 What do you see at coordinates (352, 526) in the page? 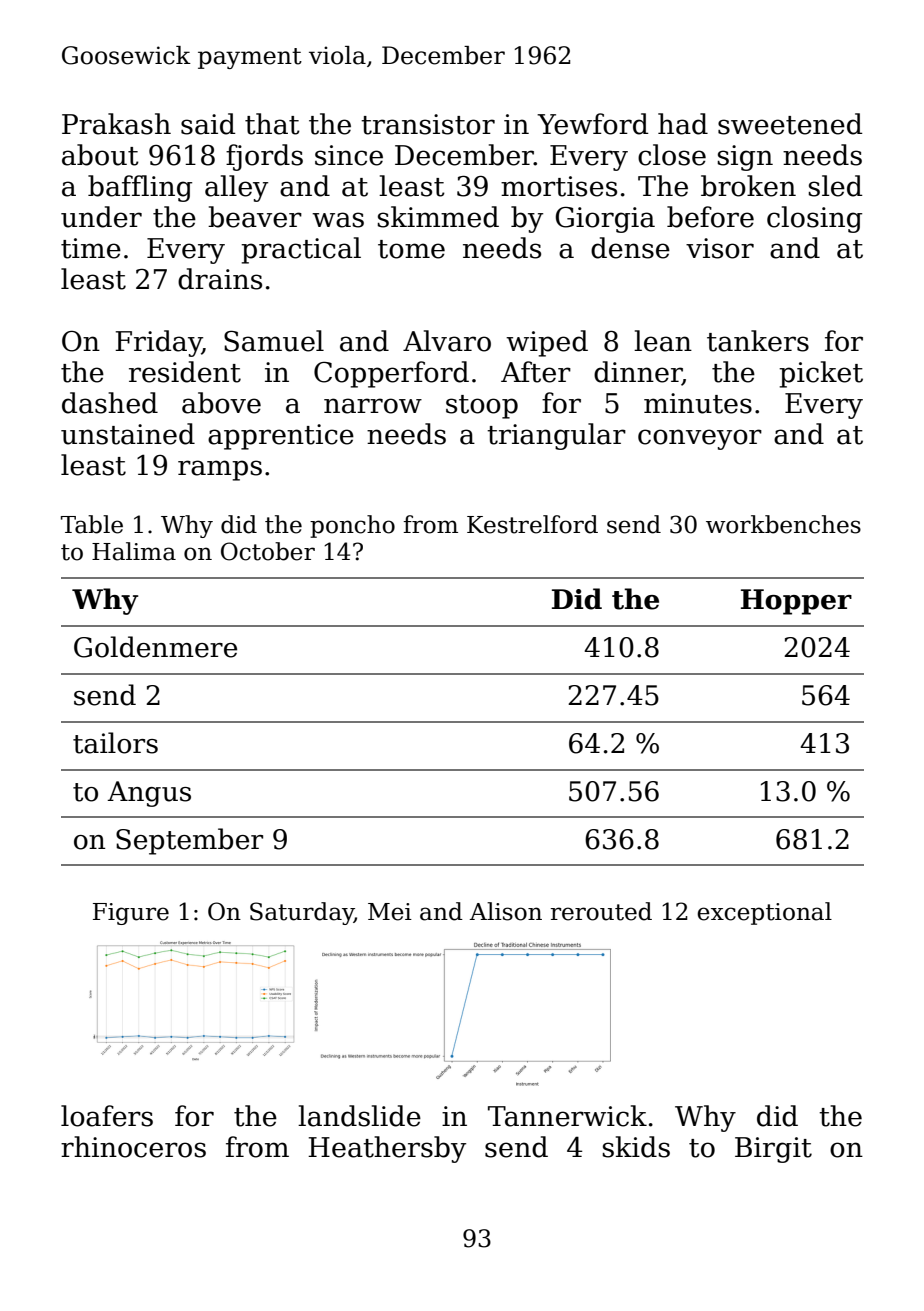
I see `poncho` at bounding box center [352, 526].
